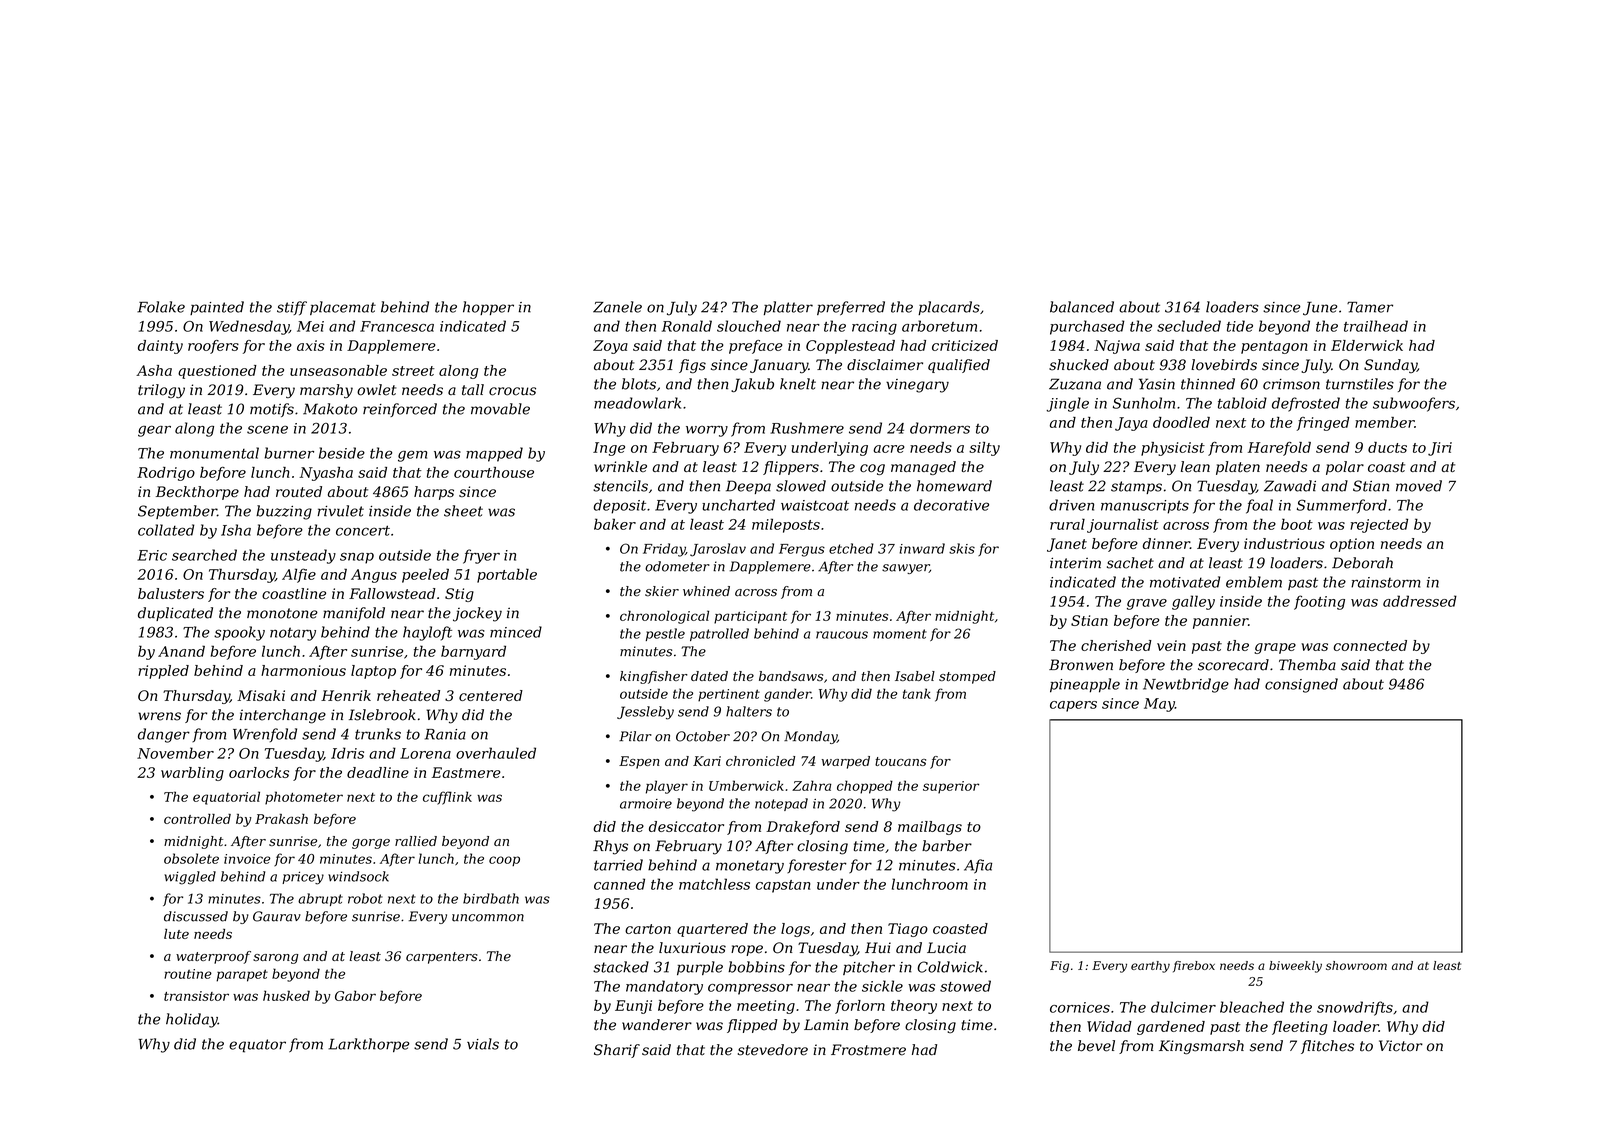 The image size is (1600, 1131). Describe the element at coordinates (376, 390) in the image. I see `owlet` at that location.
